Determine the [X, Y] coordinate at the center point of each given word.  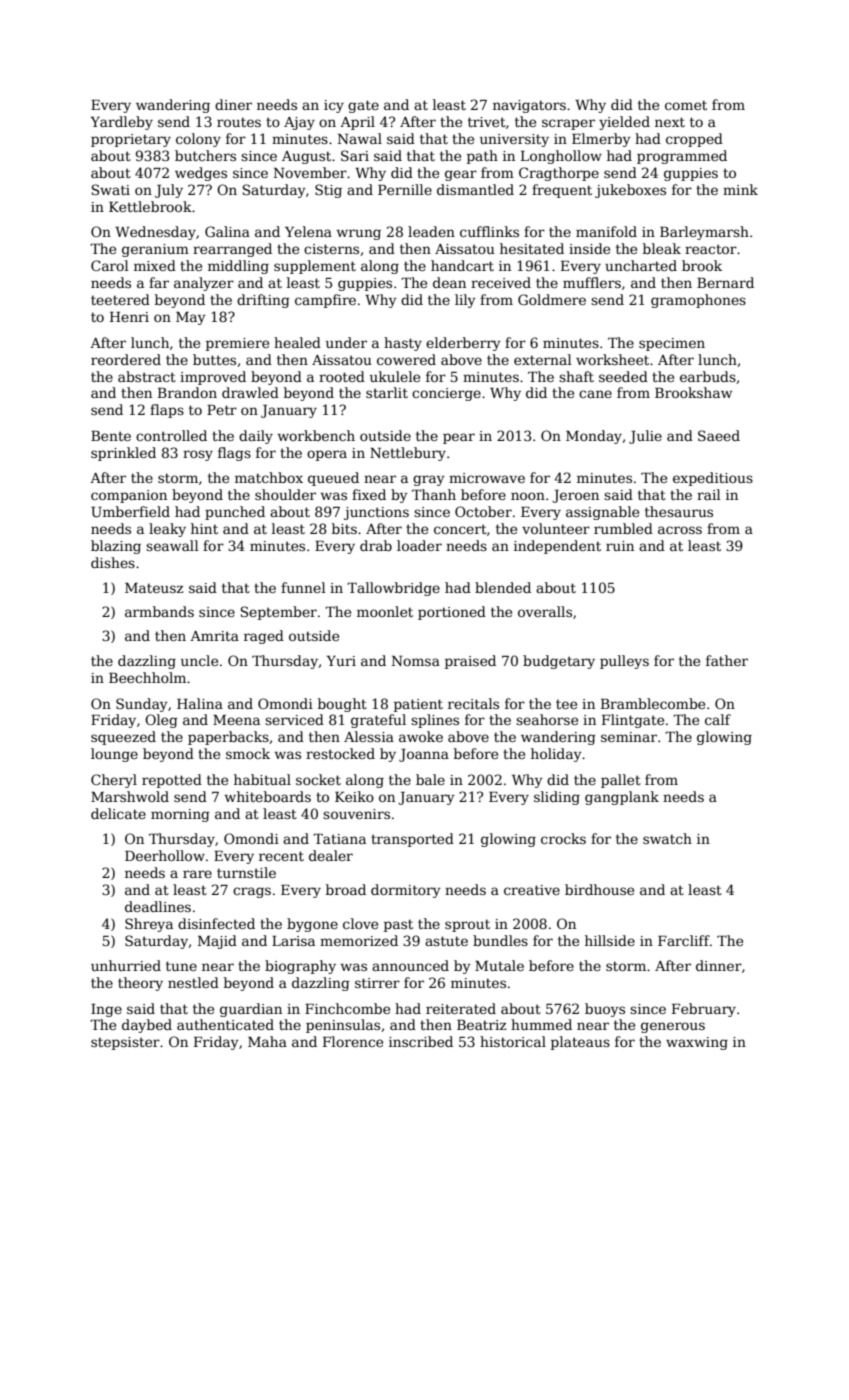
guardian [251, 1010]
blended [503, 587]
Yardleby [121, 123]
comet [686, 105]
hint [204, 528]
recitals [473, 703]
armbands [159, 611]
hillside [610, 940]
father [727, 660]
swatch [667, 838]
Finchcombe [347, 1008]
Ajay [299, 123]
